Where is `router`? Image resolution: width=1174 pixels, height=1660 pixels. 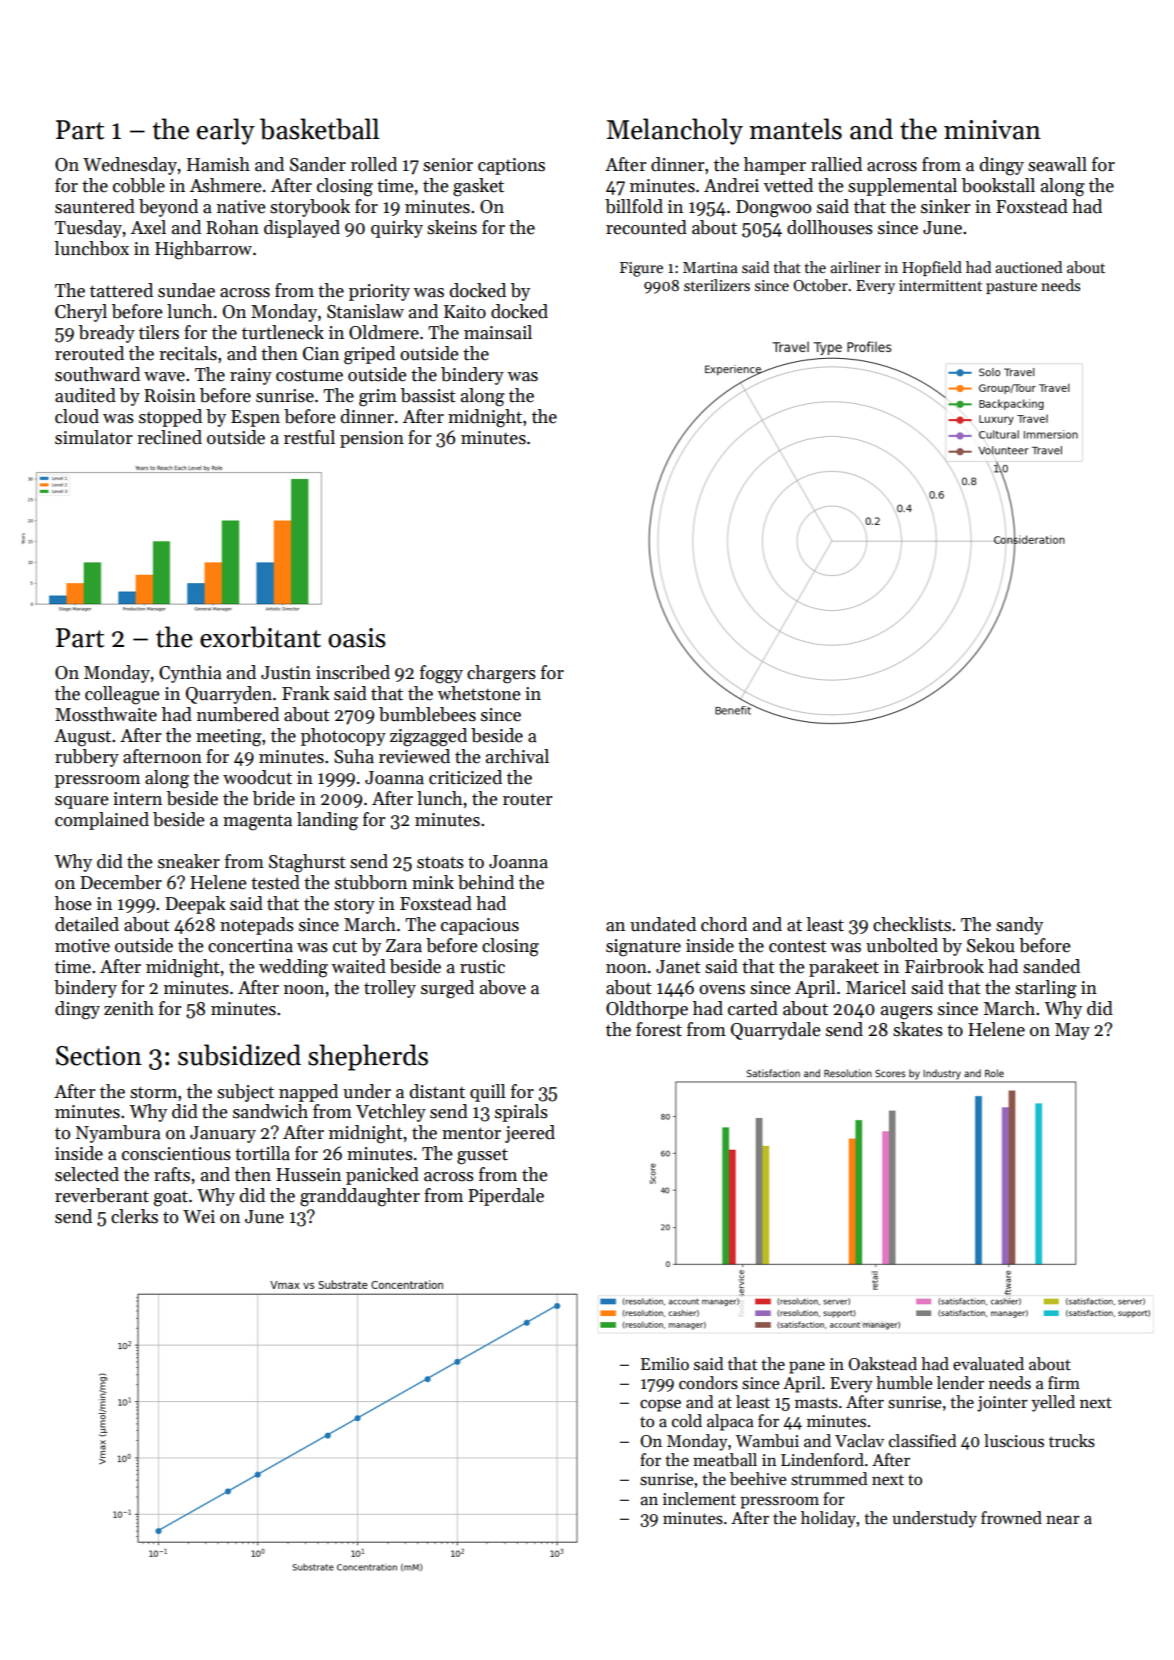 router is located at coordinates (528, 799).
